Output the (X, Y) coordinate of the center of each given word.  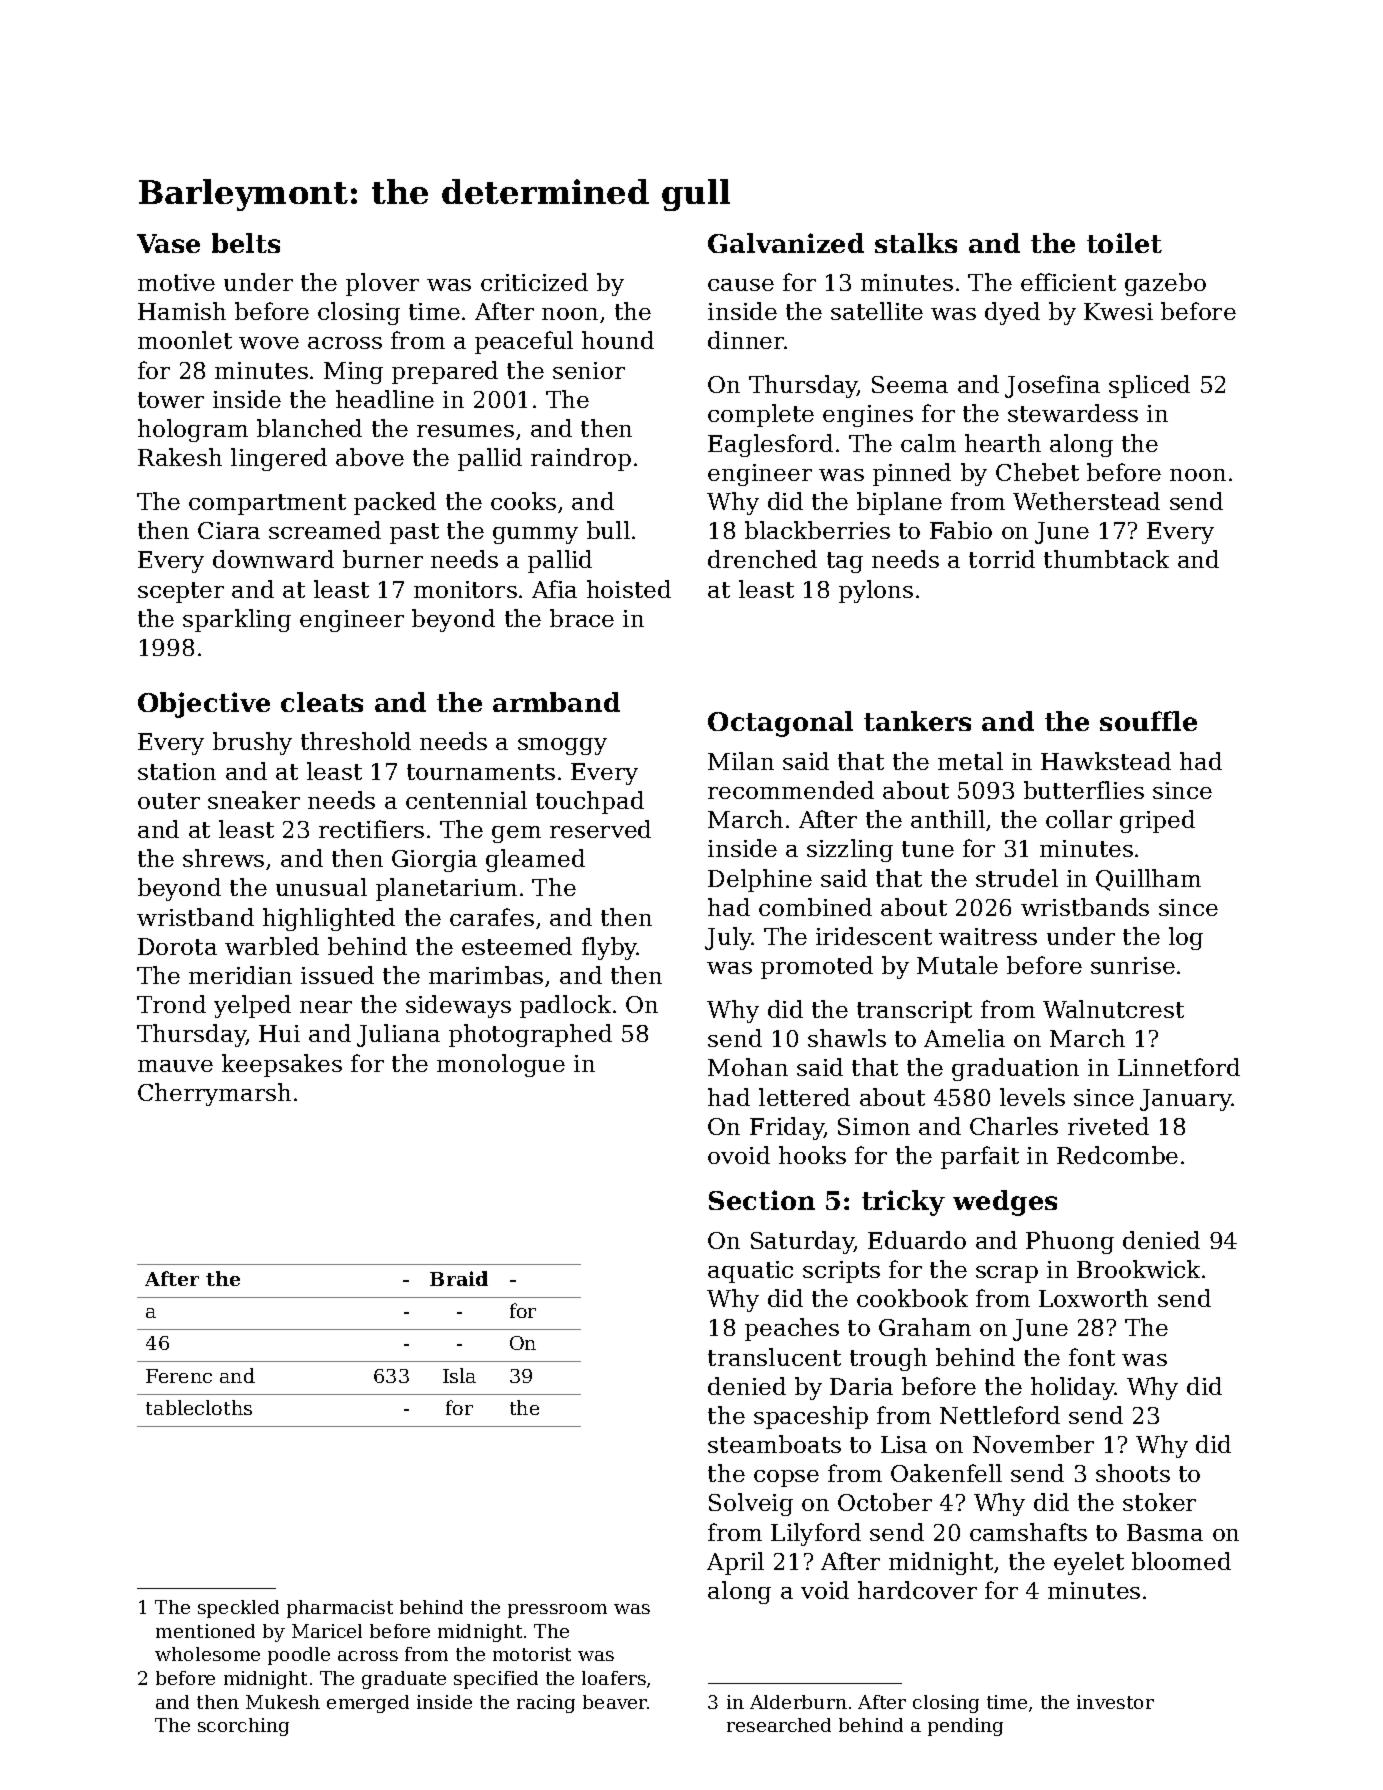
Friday (787, 1128)
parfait (980, 1157)
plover (382, 284)
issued (337, 975)
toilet (1124, 243)
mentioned (205, 1631)
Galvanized (786, 243)
